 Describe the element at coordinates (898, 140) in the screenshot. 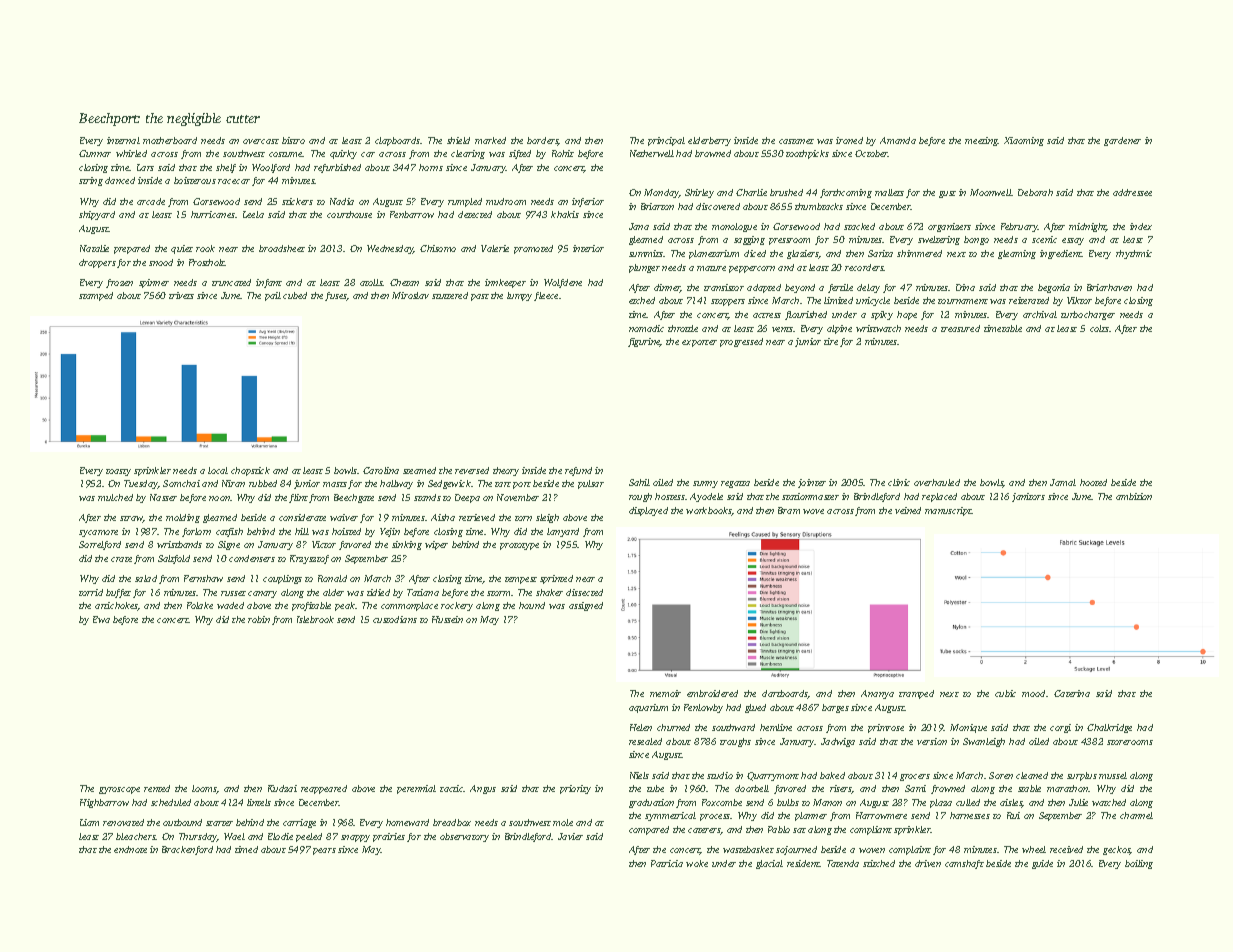

I see `Amanda` at that location.
